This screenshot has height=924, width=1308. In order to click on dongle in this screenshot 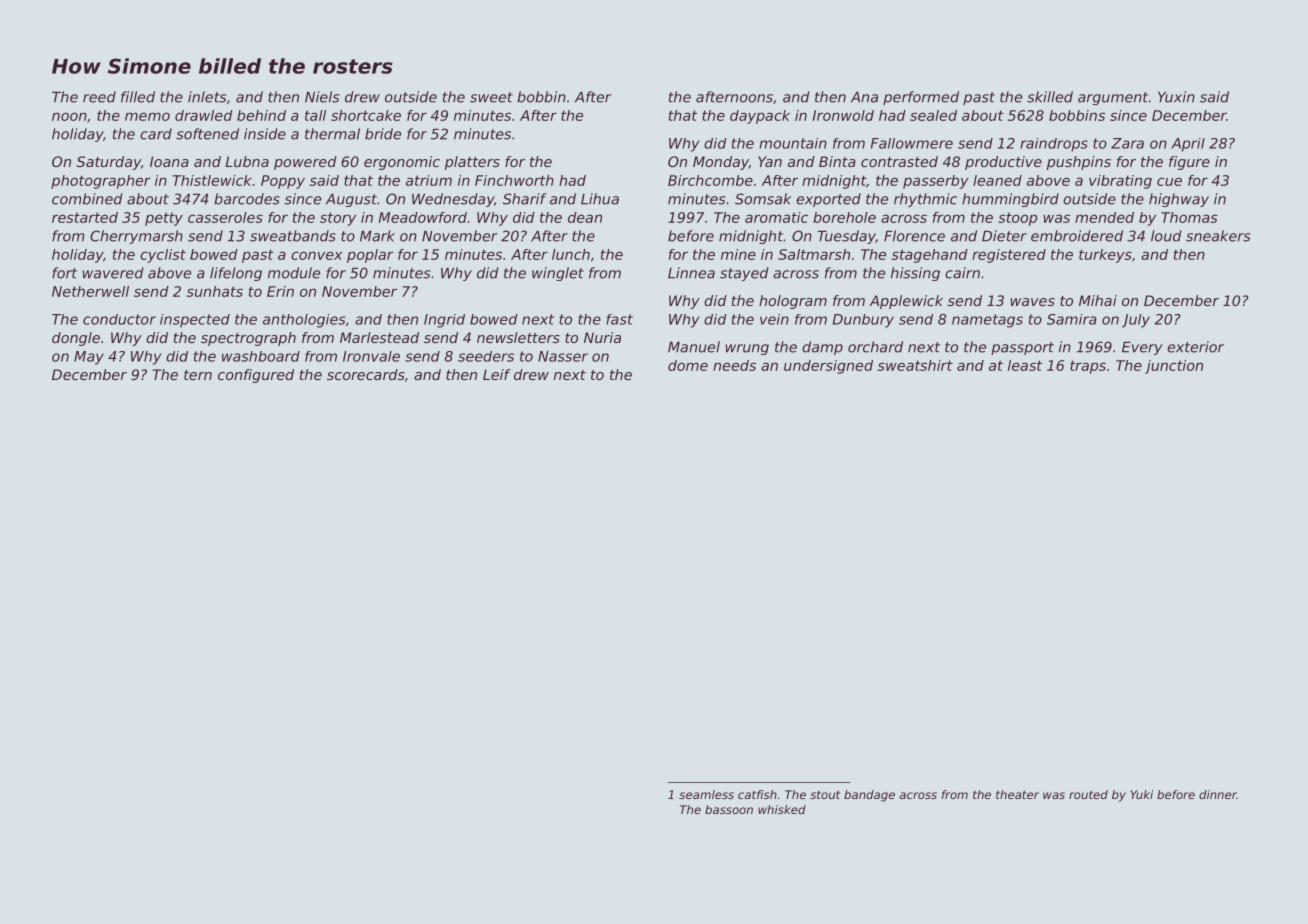, I will do `click(76, 339)`.
